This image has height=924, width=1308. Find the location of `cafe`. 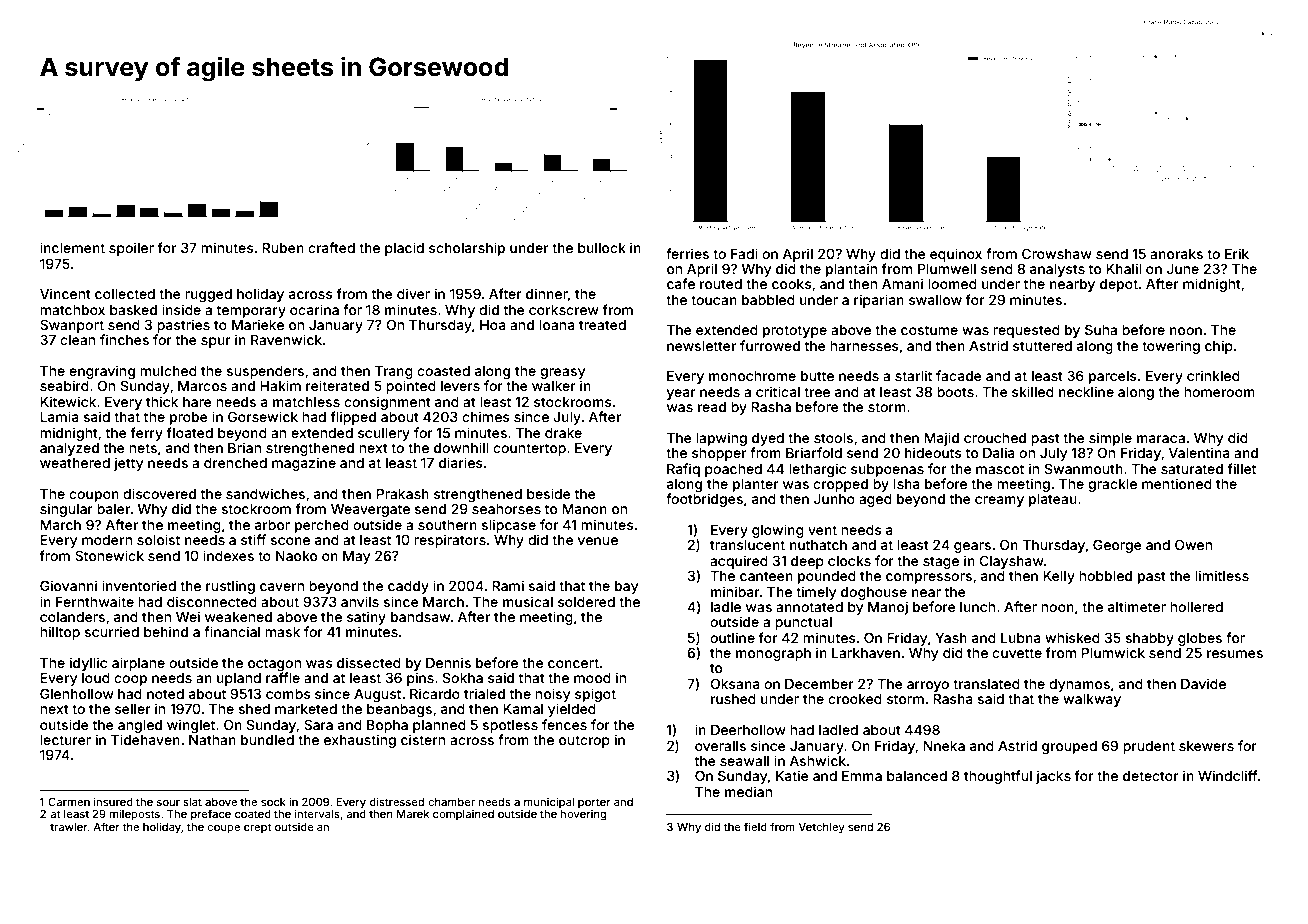

cafe is located at coordinates (681, 283).
